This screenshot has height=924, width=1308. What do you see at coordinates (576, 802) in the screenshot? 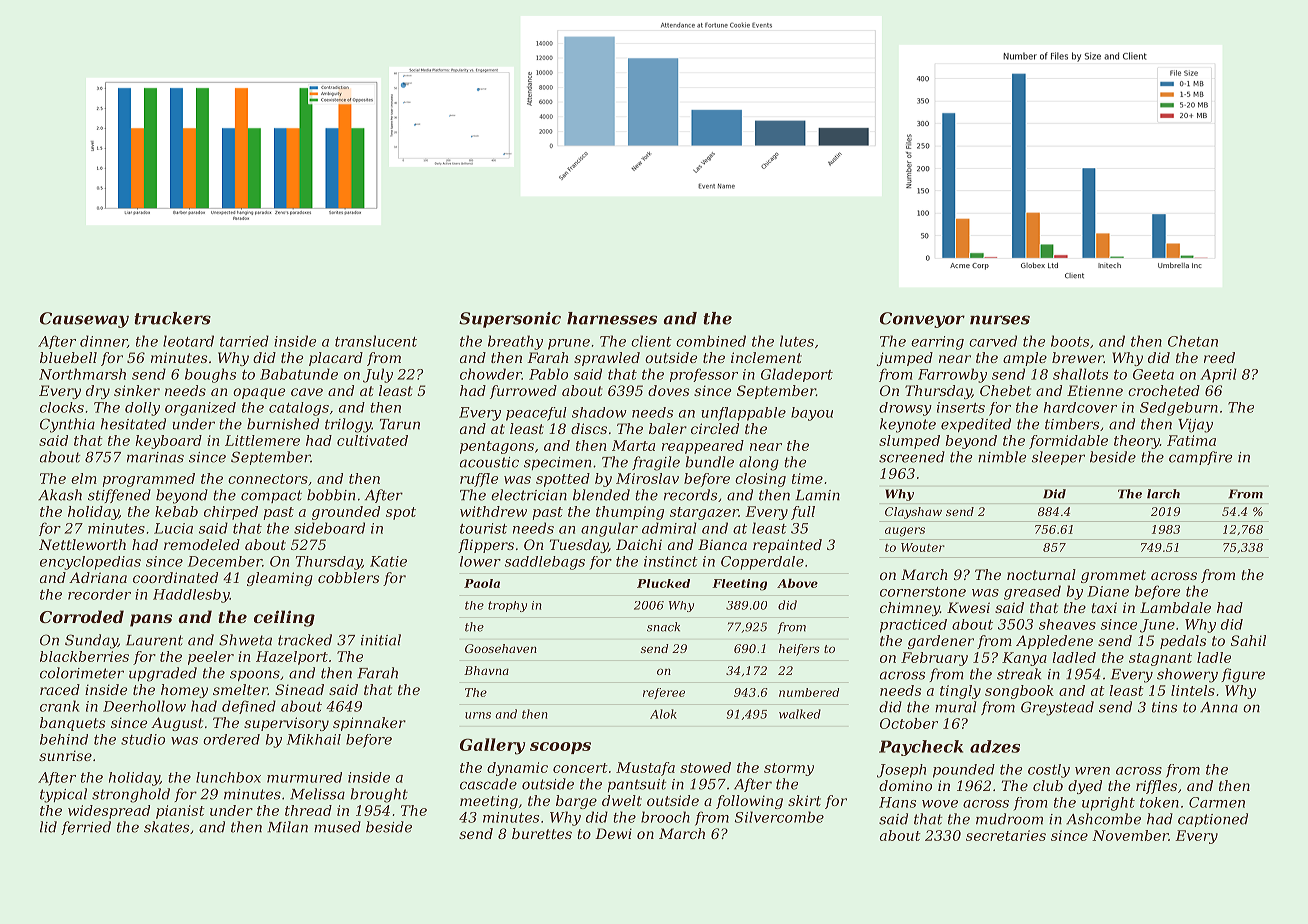
I see `barge` at bounding box center [576, 802].
